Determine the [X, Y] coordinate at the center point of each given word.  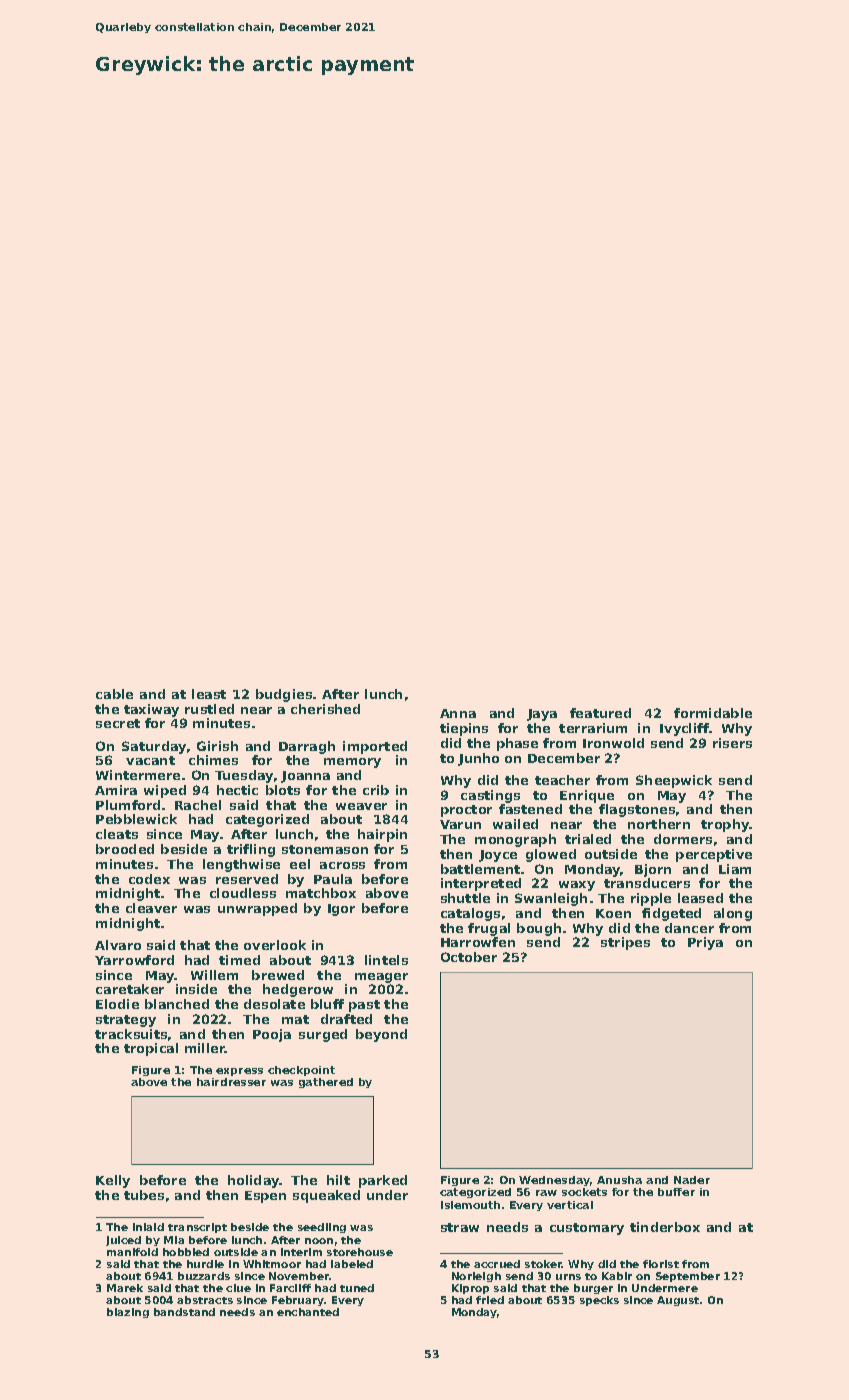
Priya [705, 943]
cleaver [151, 908]
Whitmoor [272, 1264]
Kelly [113, 1181]
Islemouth [470, 1205]
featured [600, 713]
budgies [284, 695]
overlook [275, 945]
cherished [325, 709]
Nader [692, 1180]
